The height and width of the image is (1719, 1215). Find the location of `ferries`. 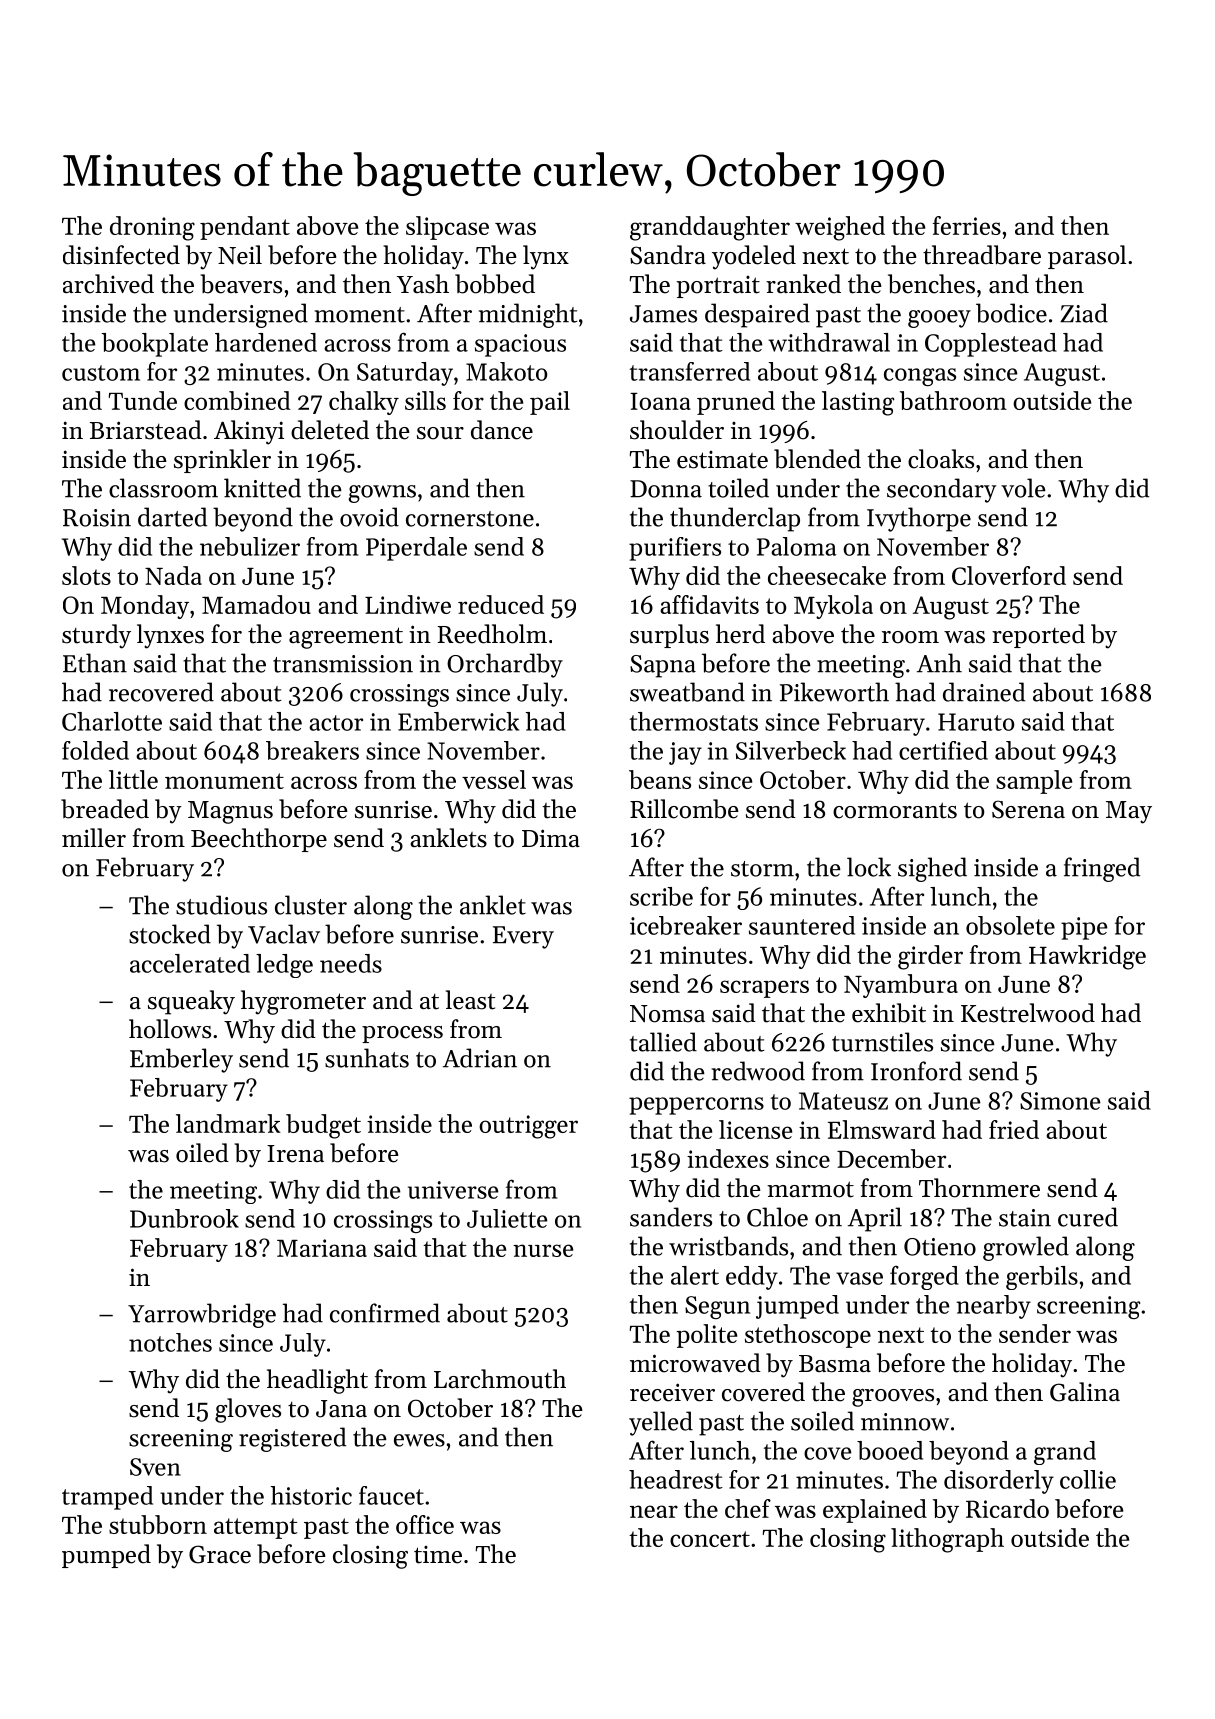

ferries is located at coordinates (967, 225).
